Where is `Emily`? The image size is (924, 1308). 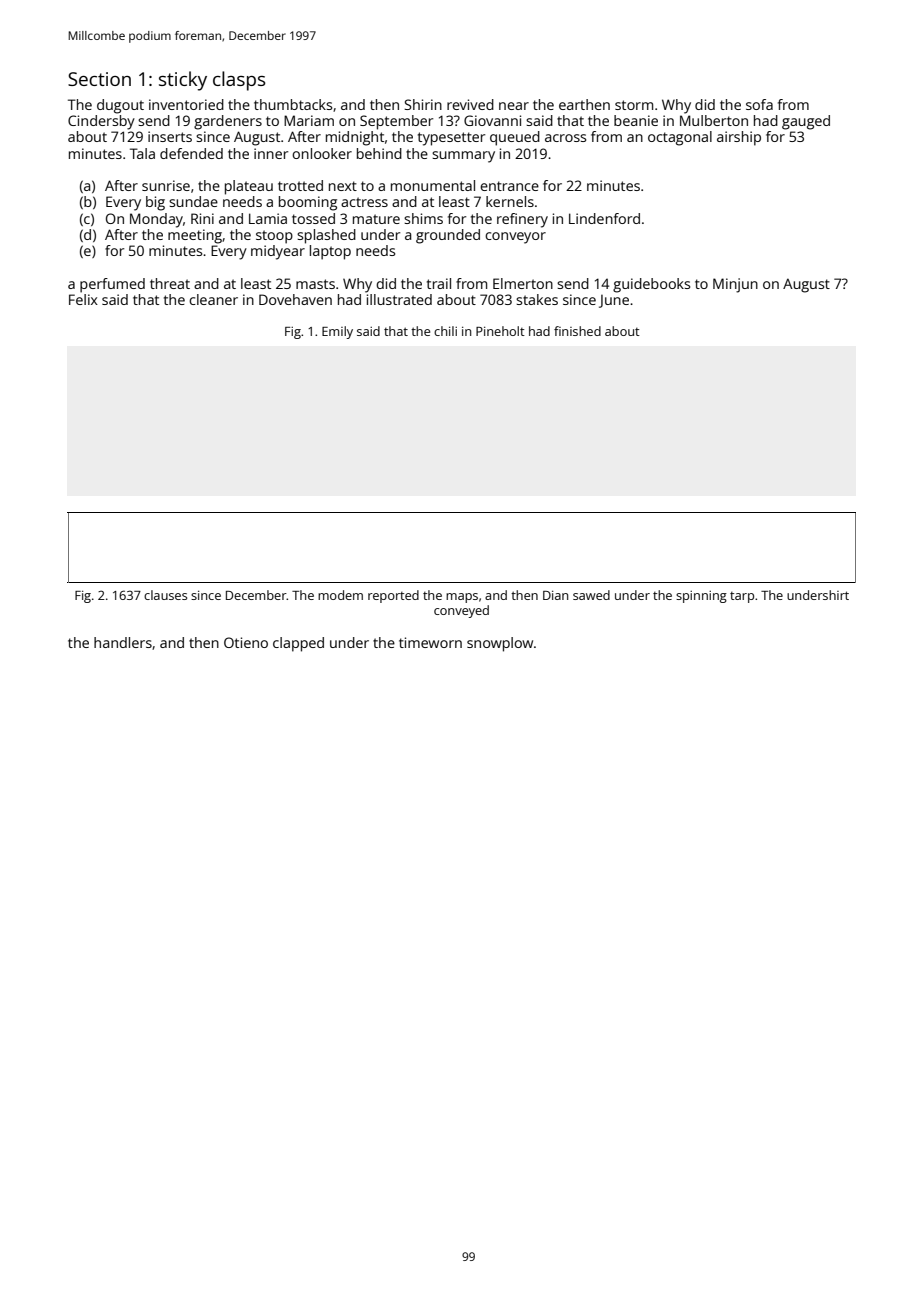 Emily is located at coordinates (337, 332).
